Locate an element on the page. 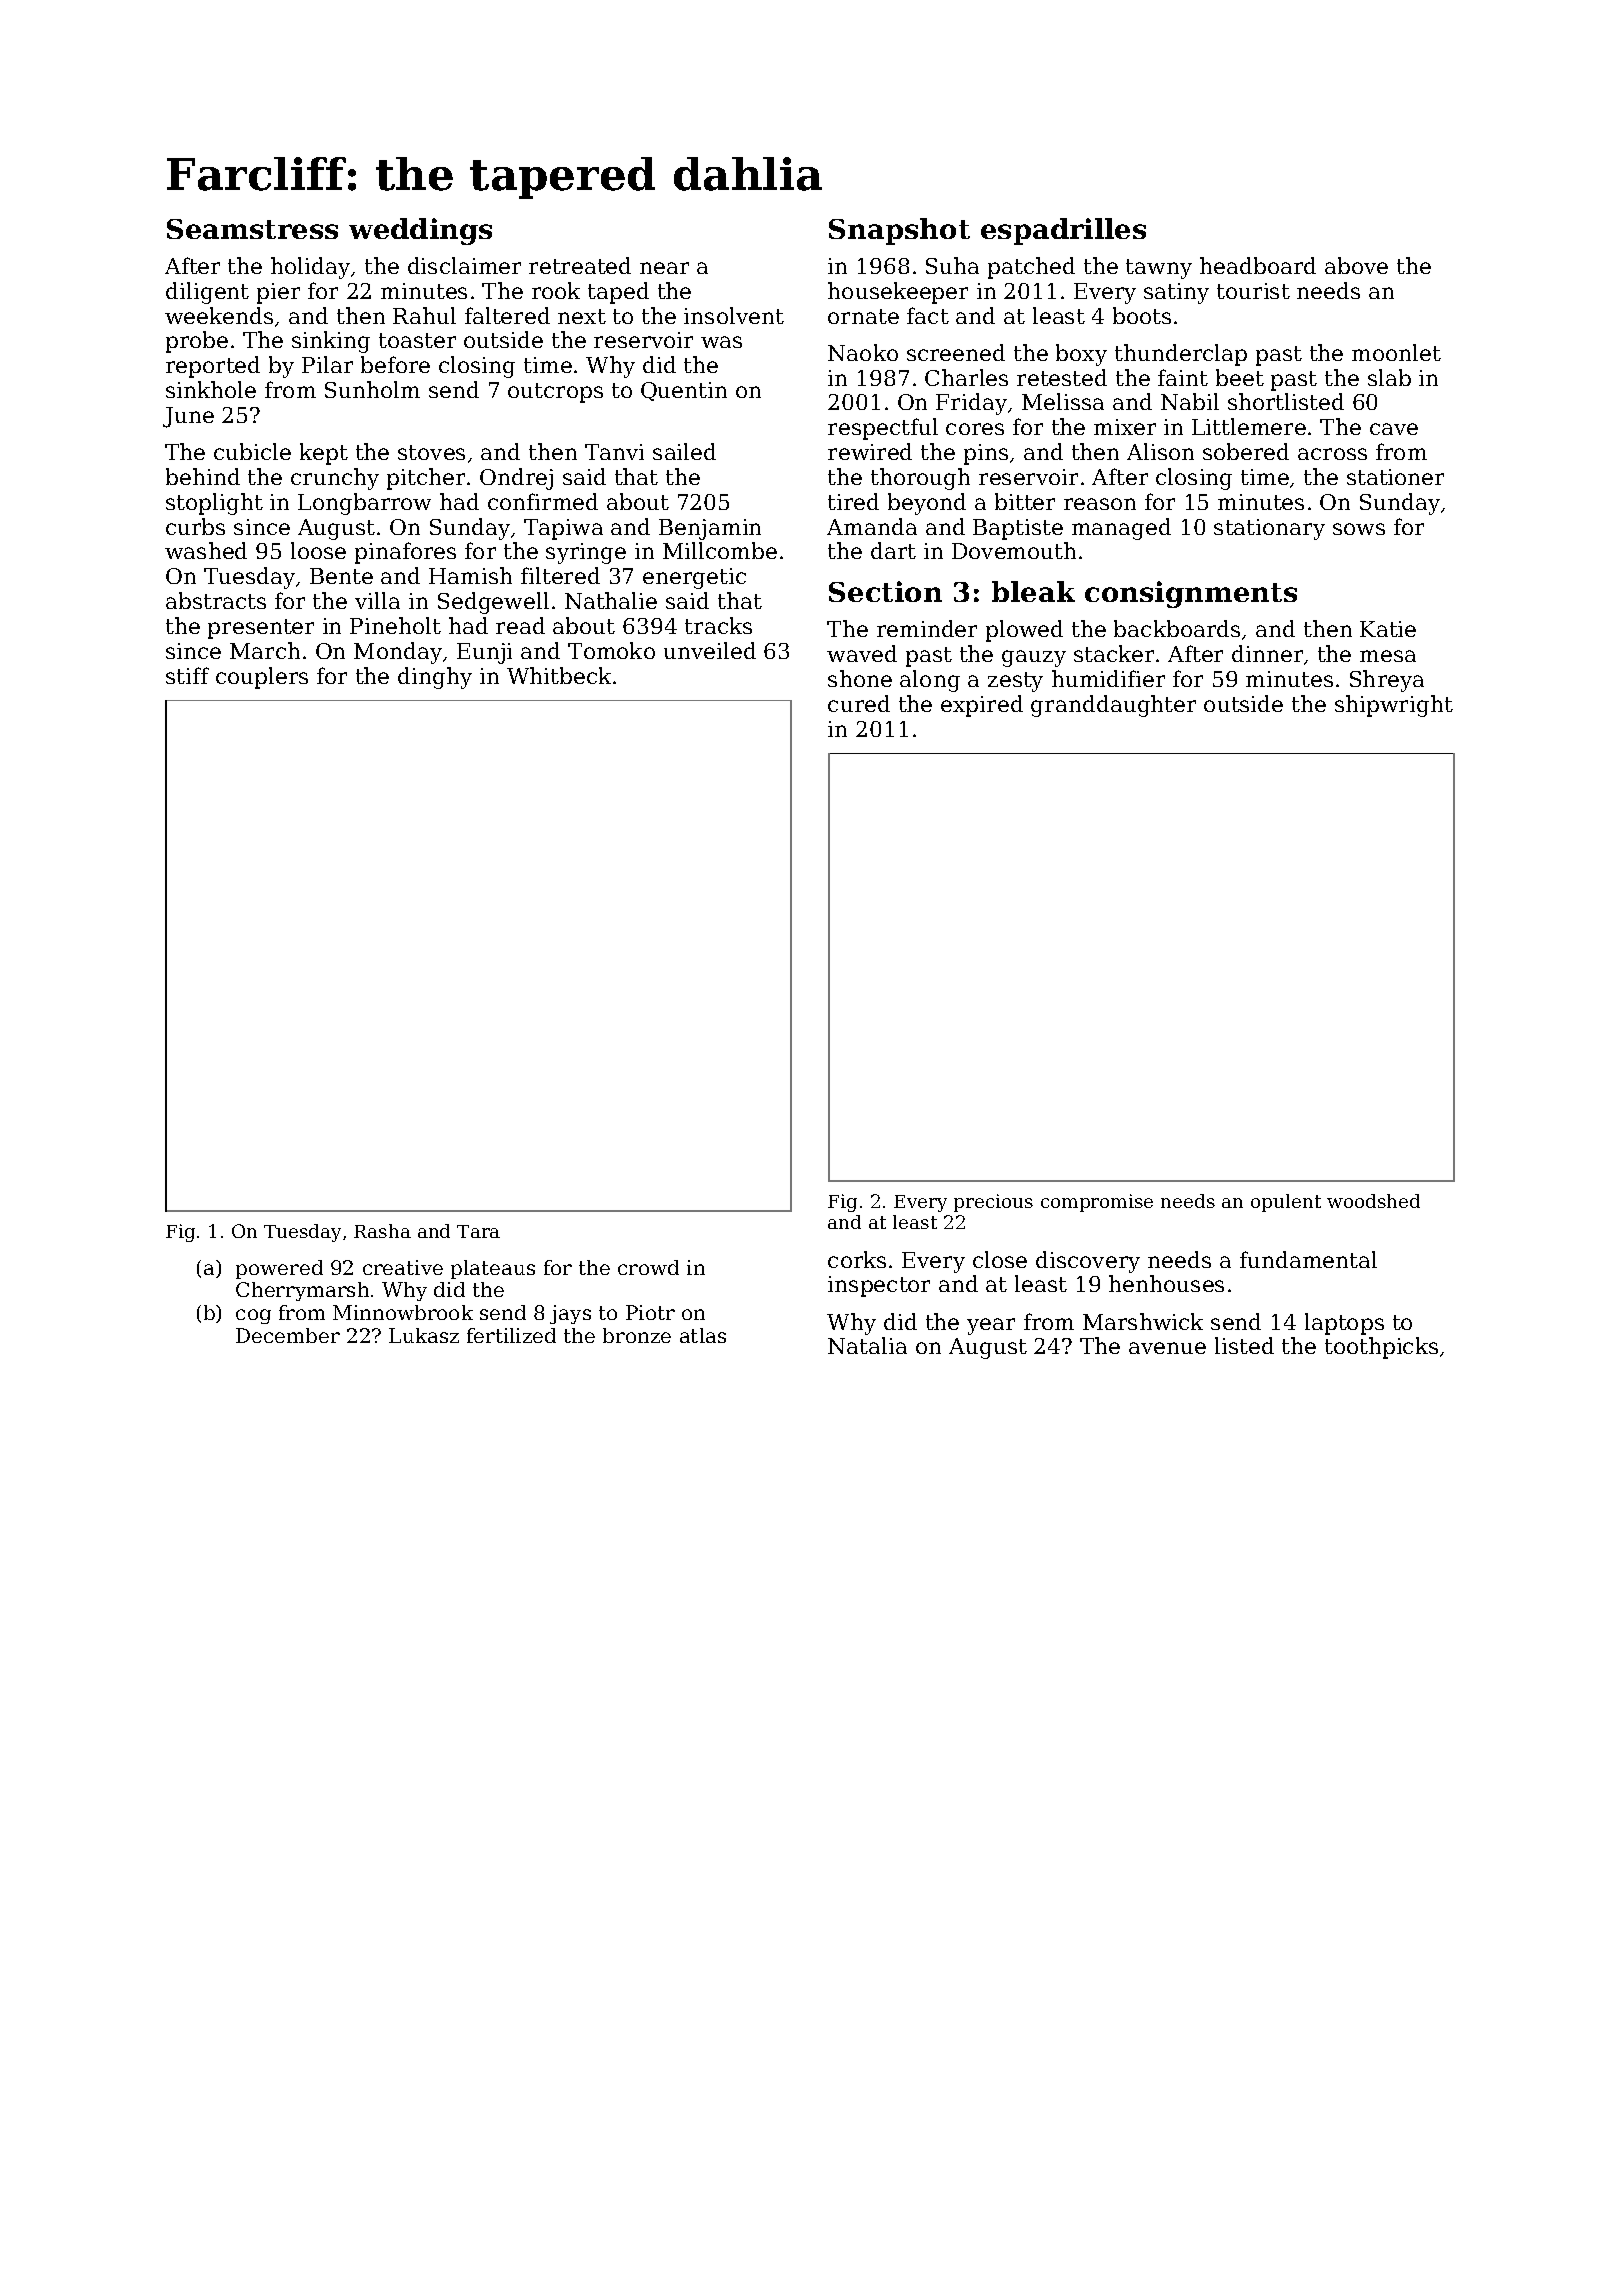  Snapshot is located at coordinates (899, 231).
